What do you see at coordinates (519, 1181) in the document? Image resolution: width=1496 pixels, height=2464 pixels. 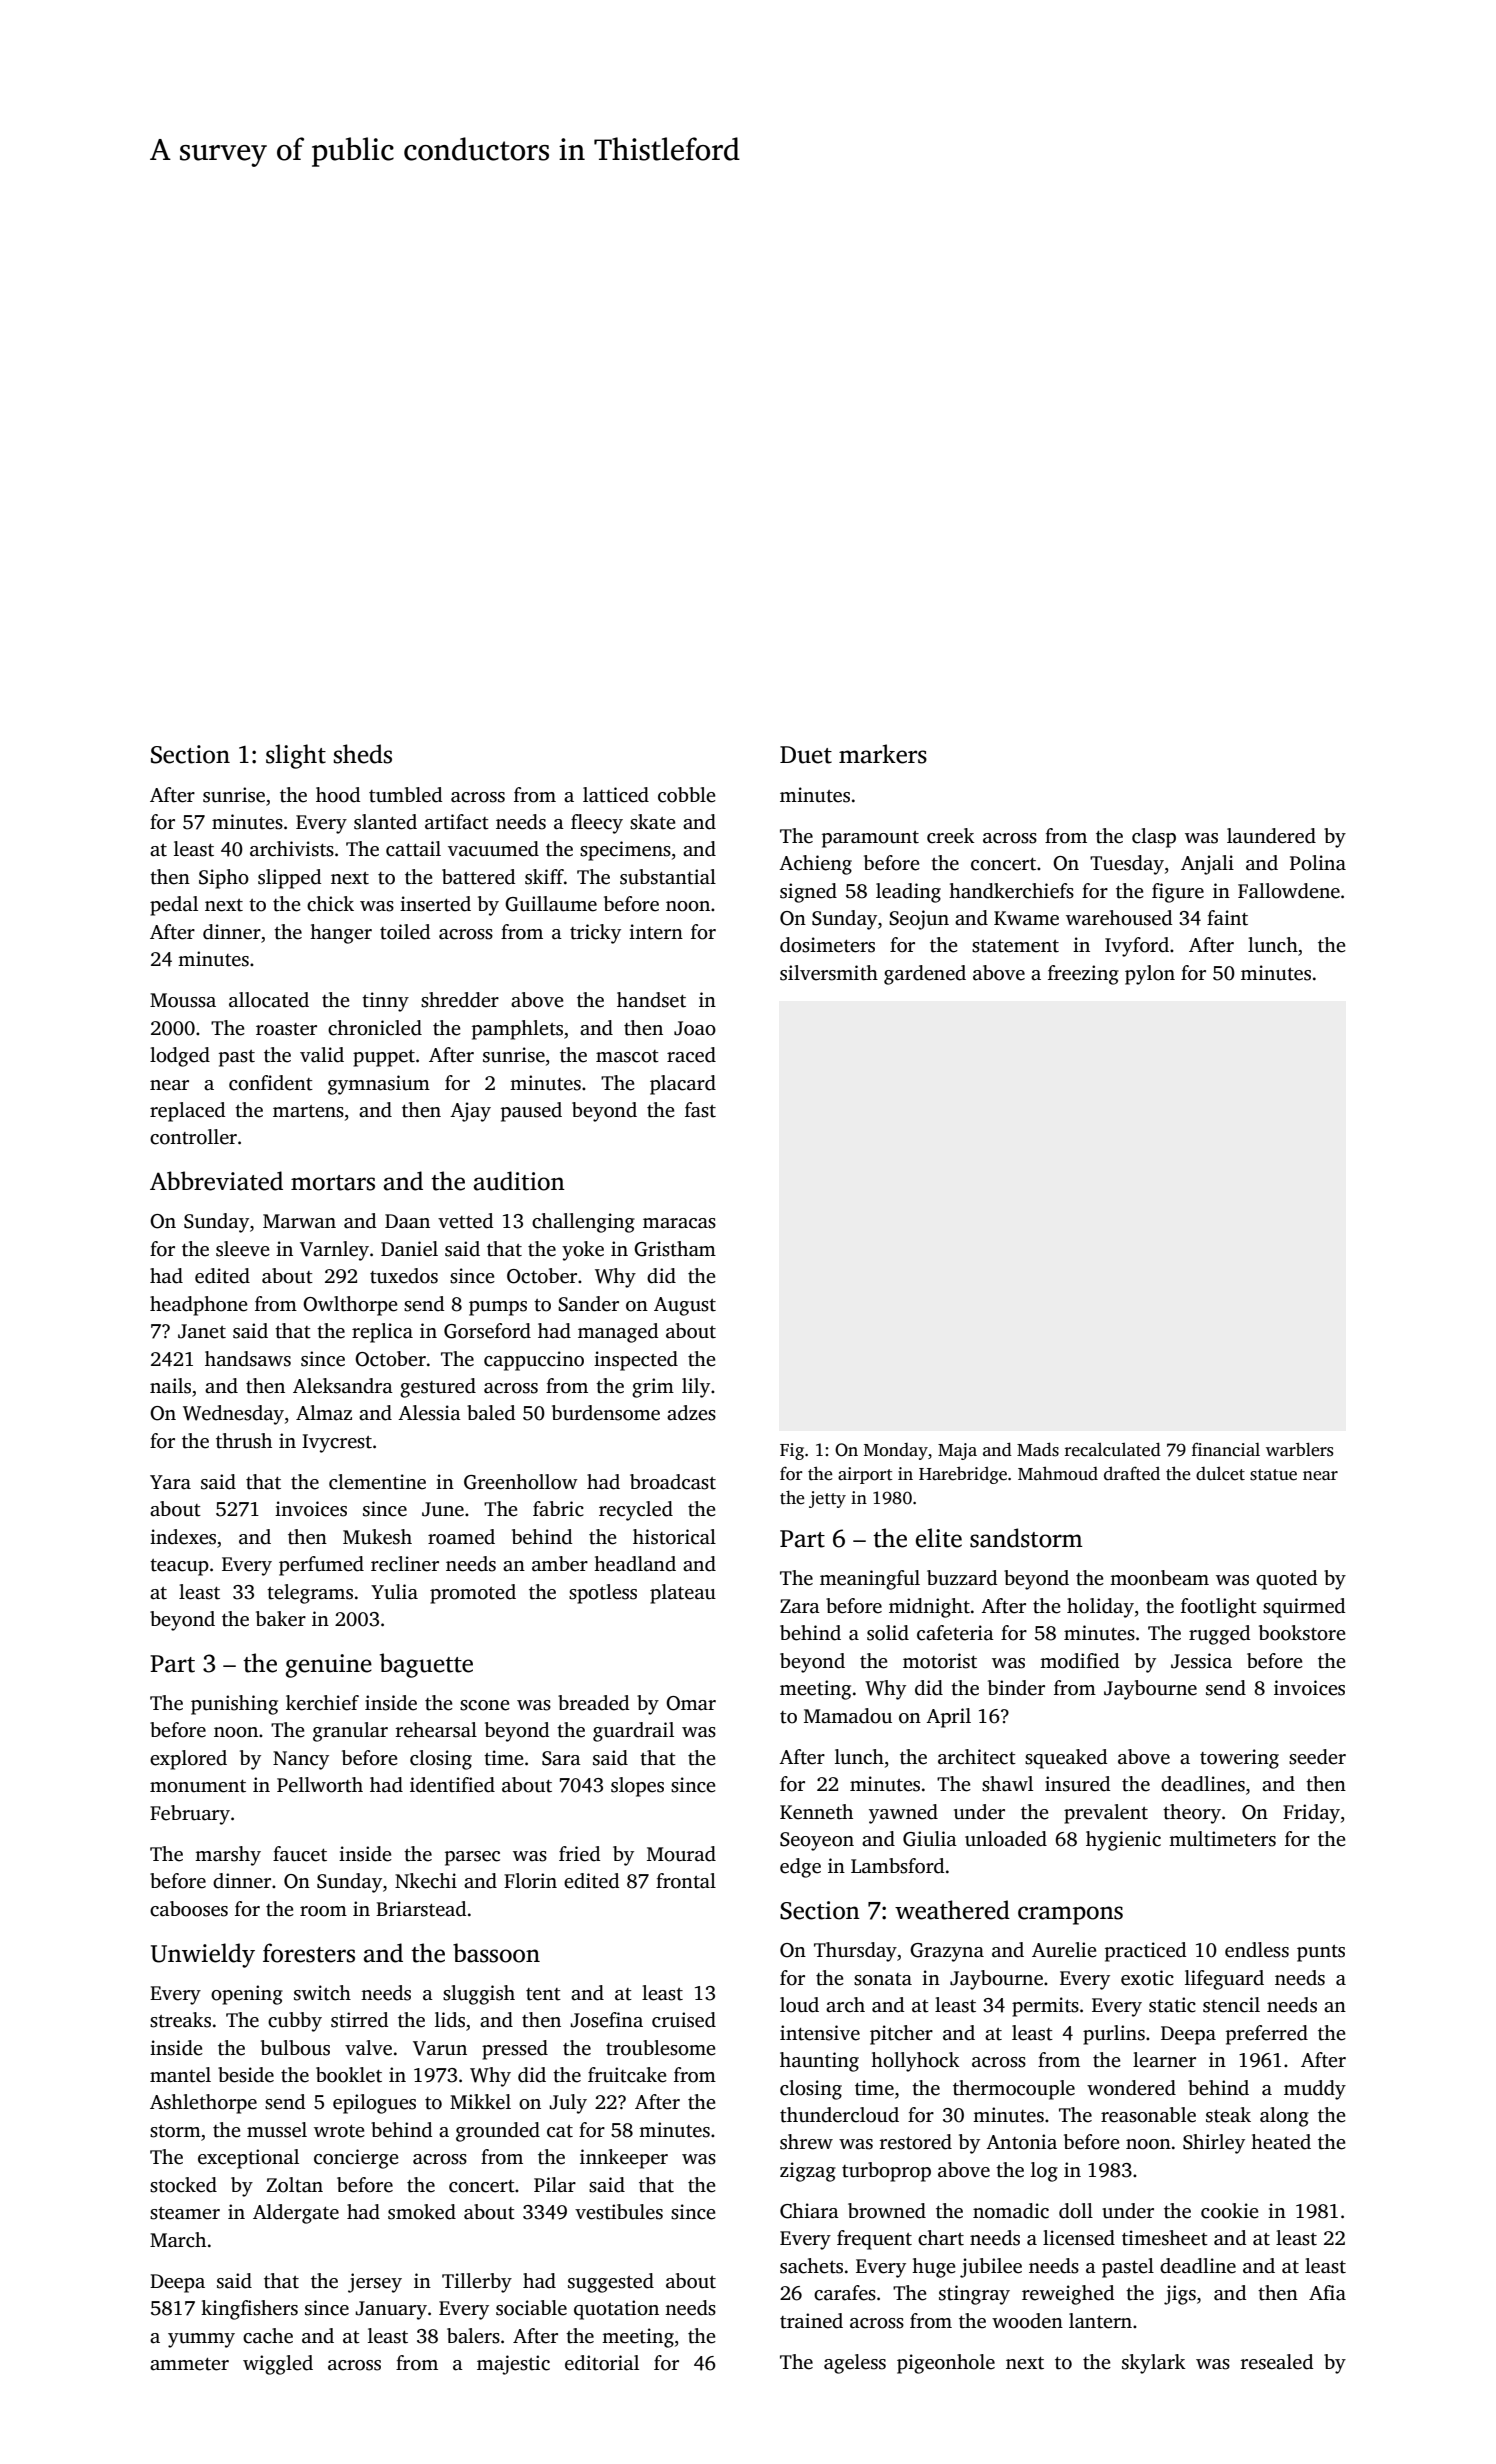 I see `audition` at bounding box center [519, 1181].
